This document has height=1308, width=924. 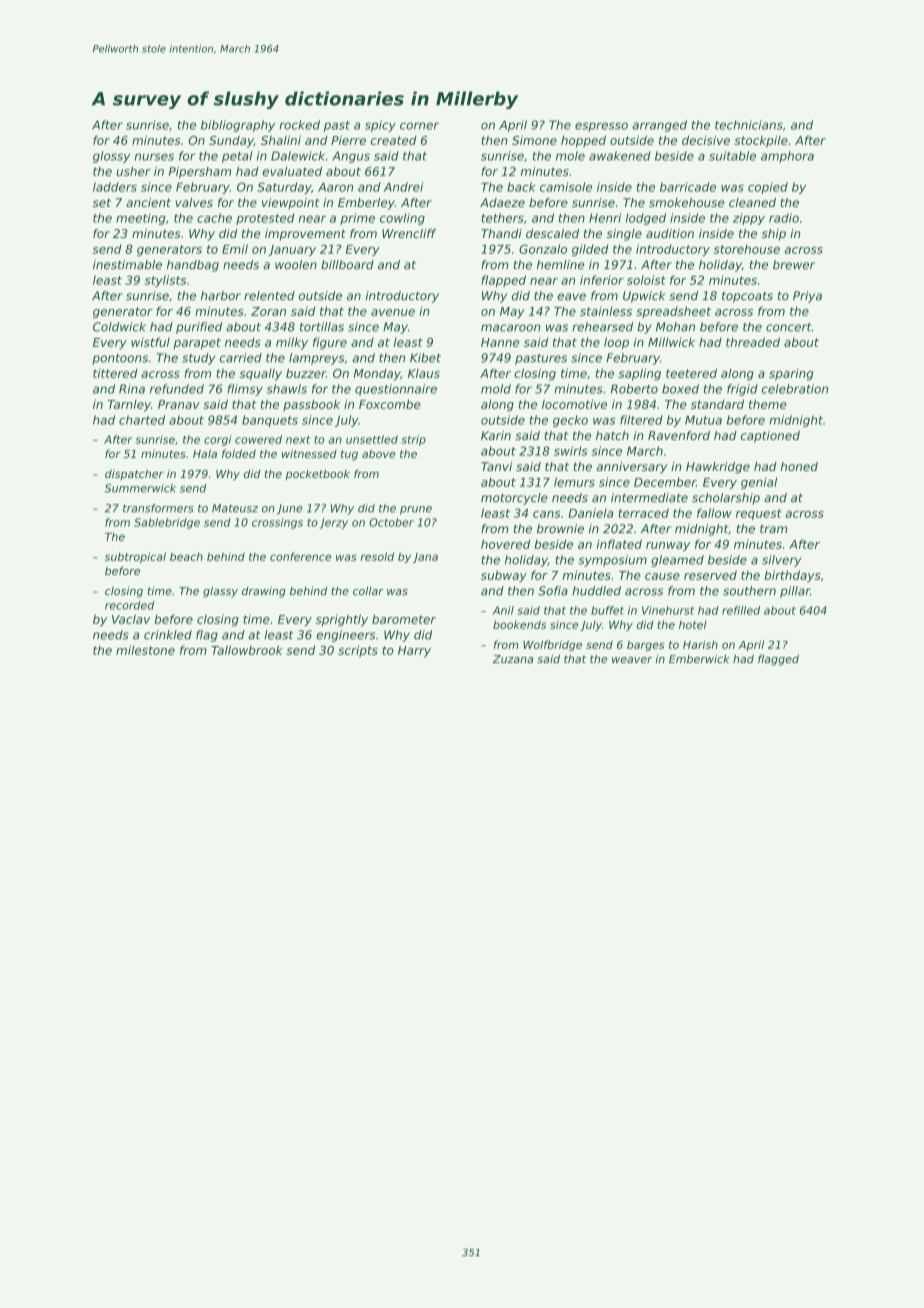 What do you see at coordinates (496, 466) in the document?
I see `Tanvi` at bounding box center [496, 466].
